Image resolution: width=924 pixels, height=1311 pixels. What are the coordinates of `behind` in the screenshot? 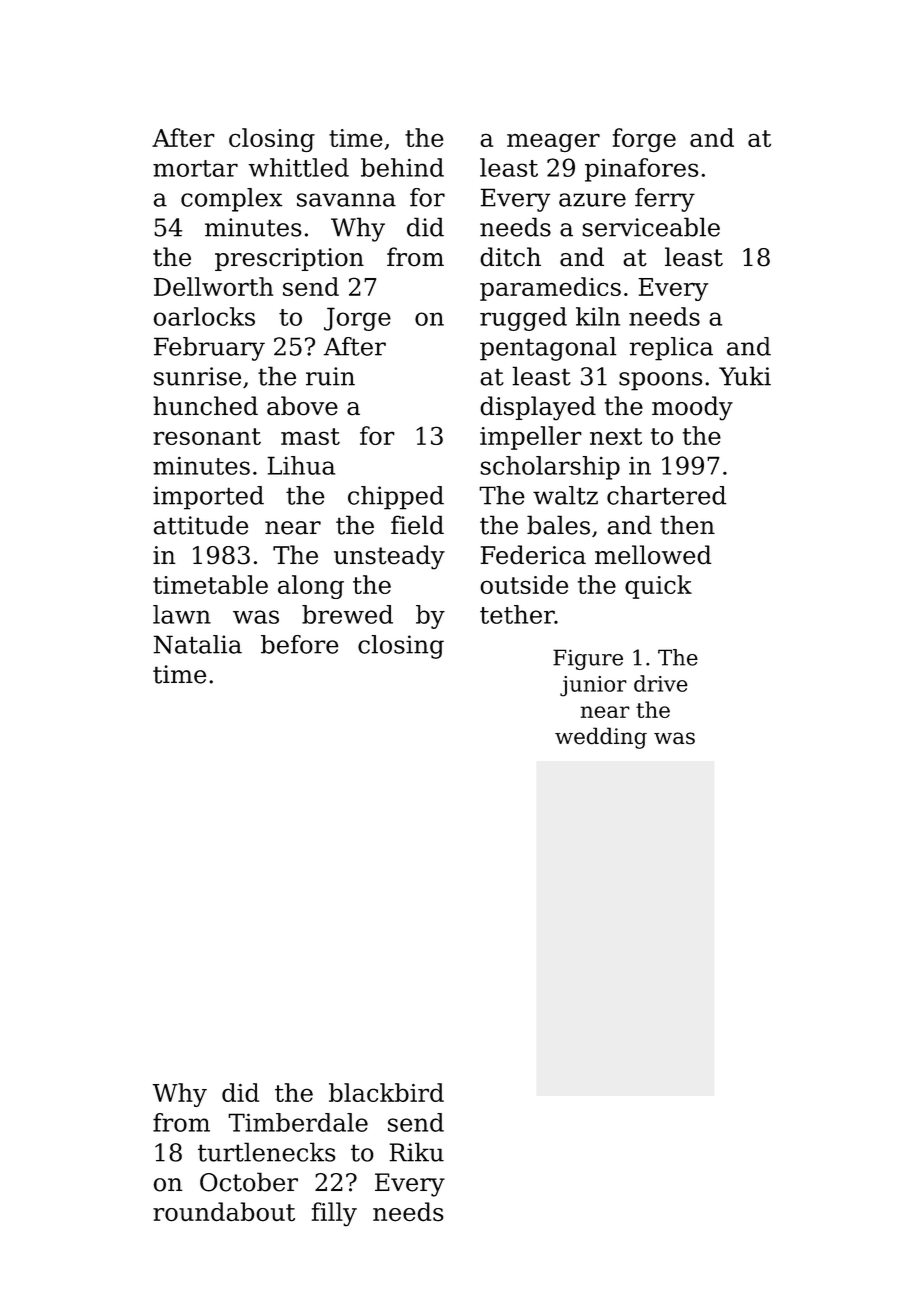 It's located at (402, 167).
